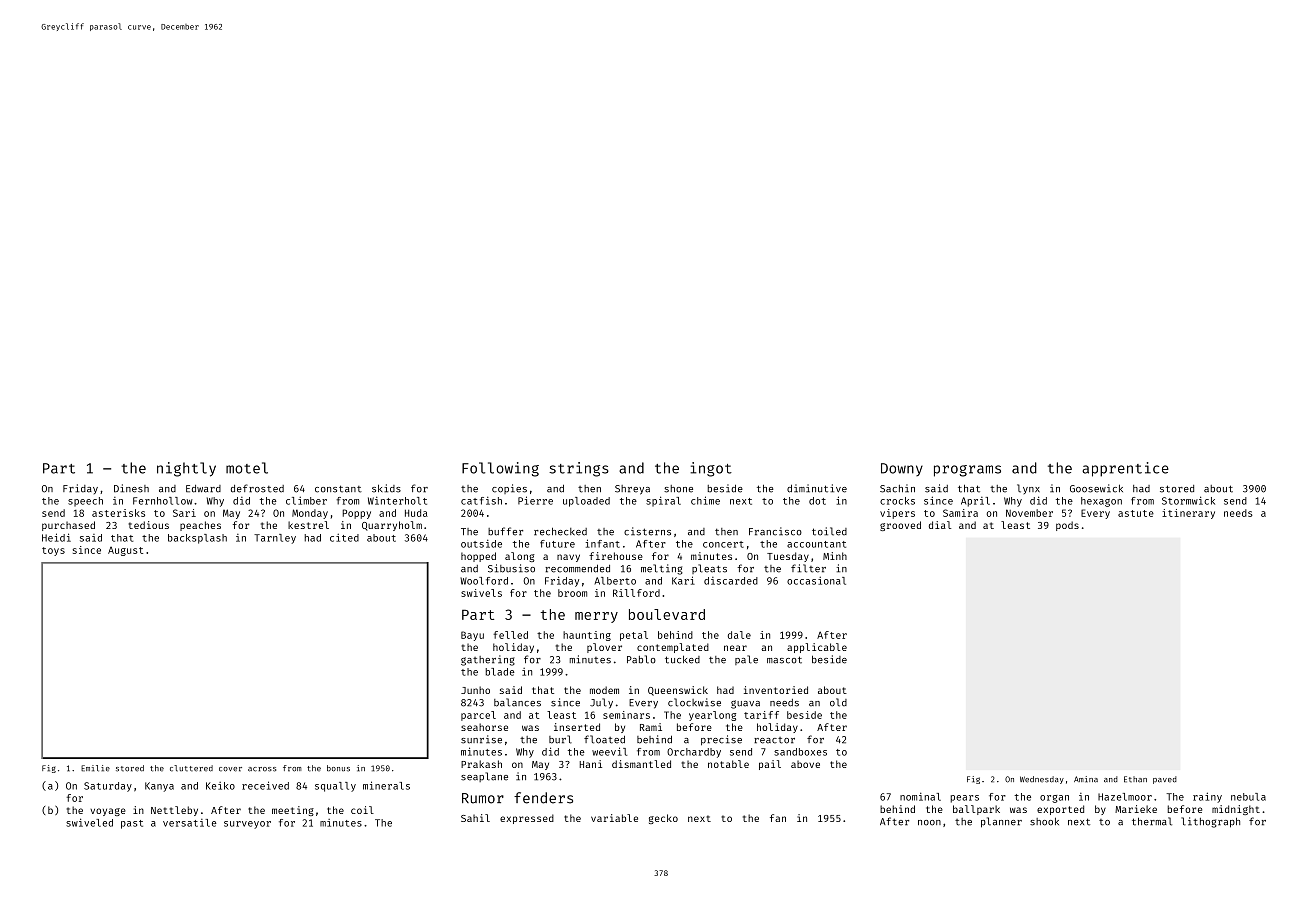  What do you see at coordinates (784, 660) in the document?
I see `mascot` at bounding box center [784, 660].
